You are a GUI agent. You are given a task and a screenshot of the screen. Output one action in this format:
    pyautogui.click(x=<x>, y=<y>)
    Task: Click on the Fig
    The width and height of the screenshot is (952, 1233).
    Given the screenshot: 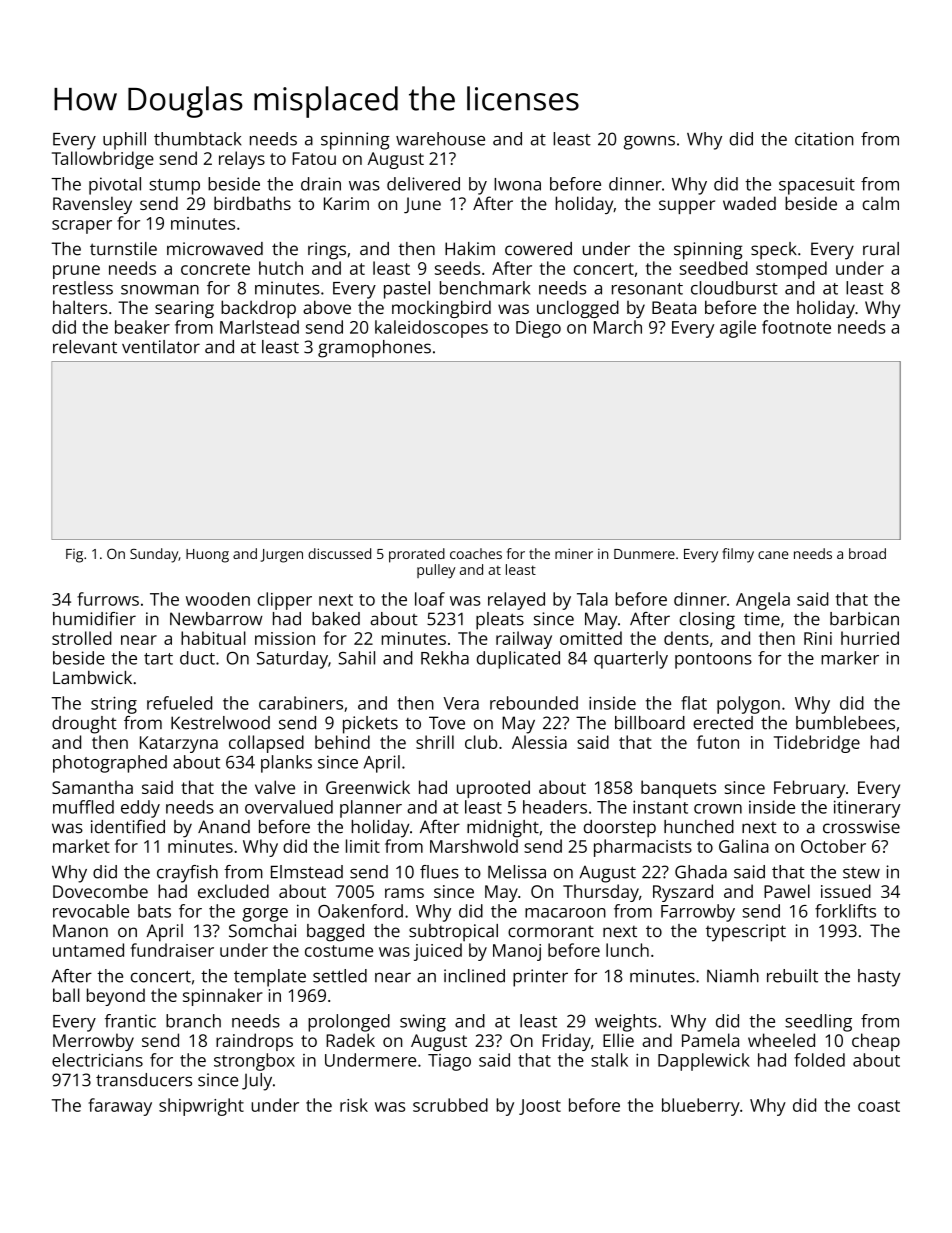 What is the action you would take?
    pyautogui.click(x=74, y=556)
